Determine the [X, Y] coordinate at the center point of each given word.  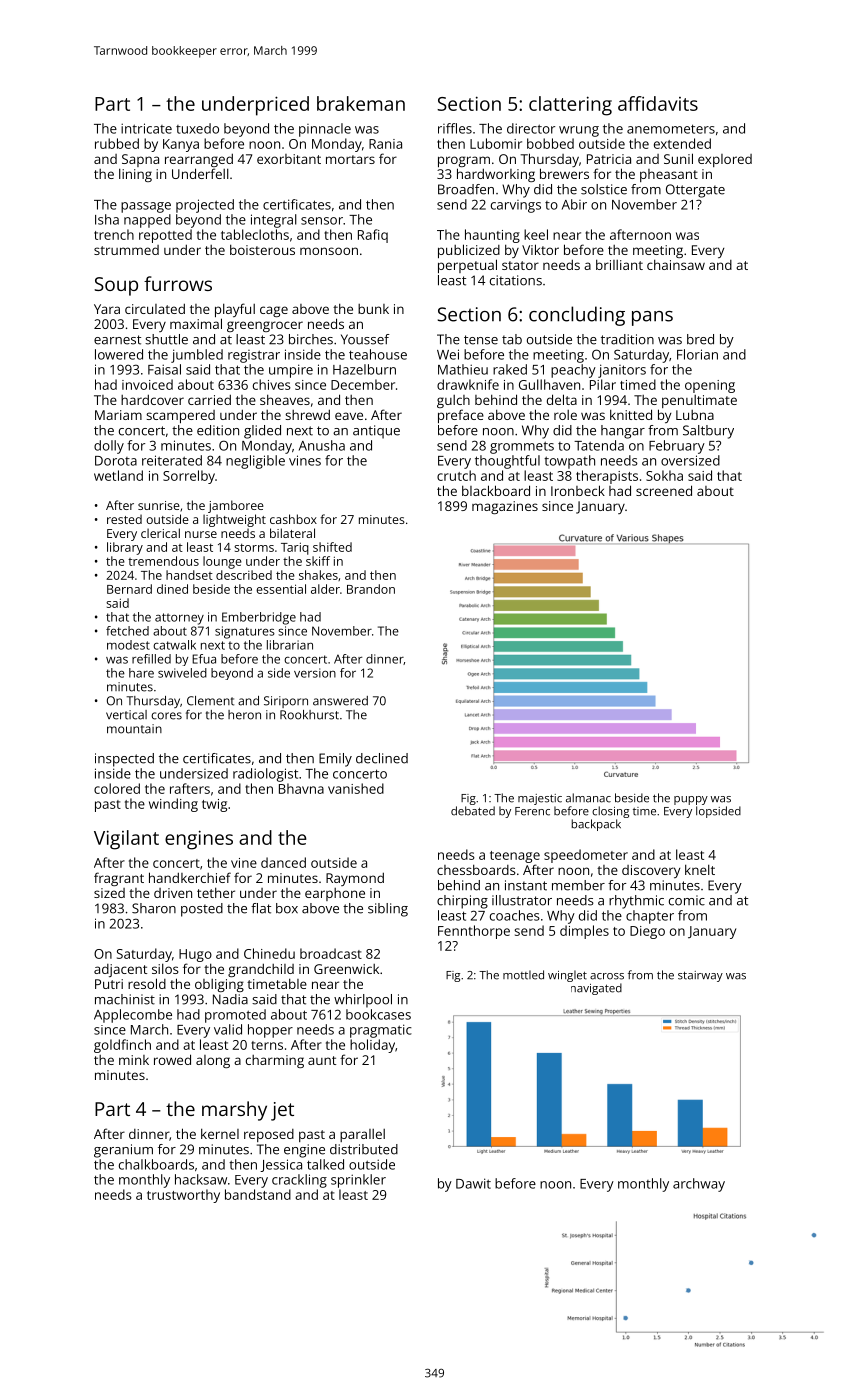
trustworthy [183, 1196]
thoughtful [507, 462]
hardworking [496, 175]
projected [205, 206]
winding [173, 805]
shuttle [166, 339]
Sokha [664, 475]
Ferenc [532, 811]
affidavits [658, 103]
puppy [691, 800]
